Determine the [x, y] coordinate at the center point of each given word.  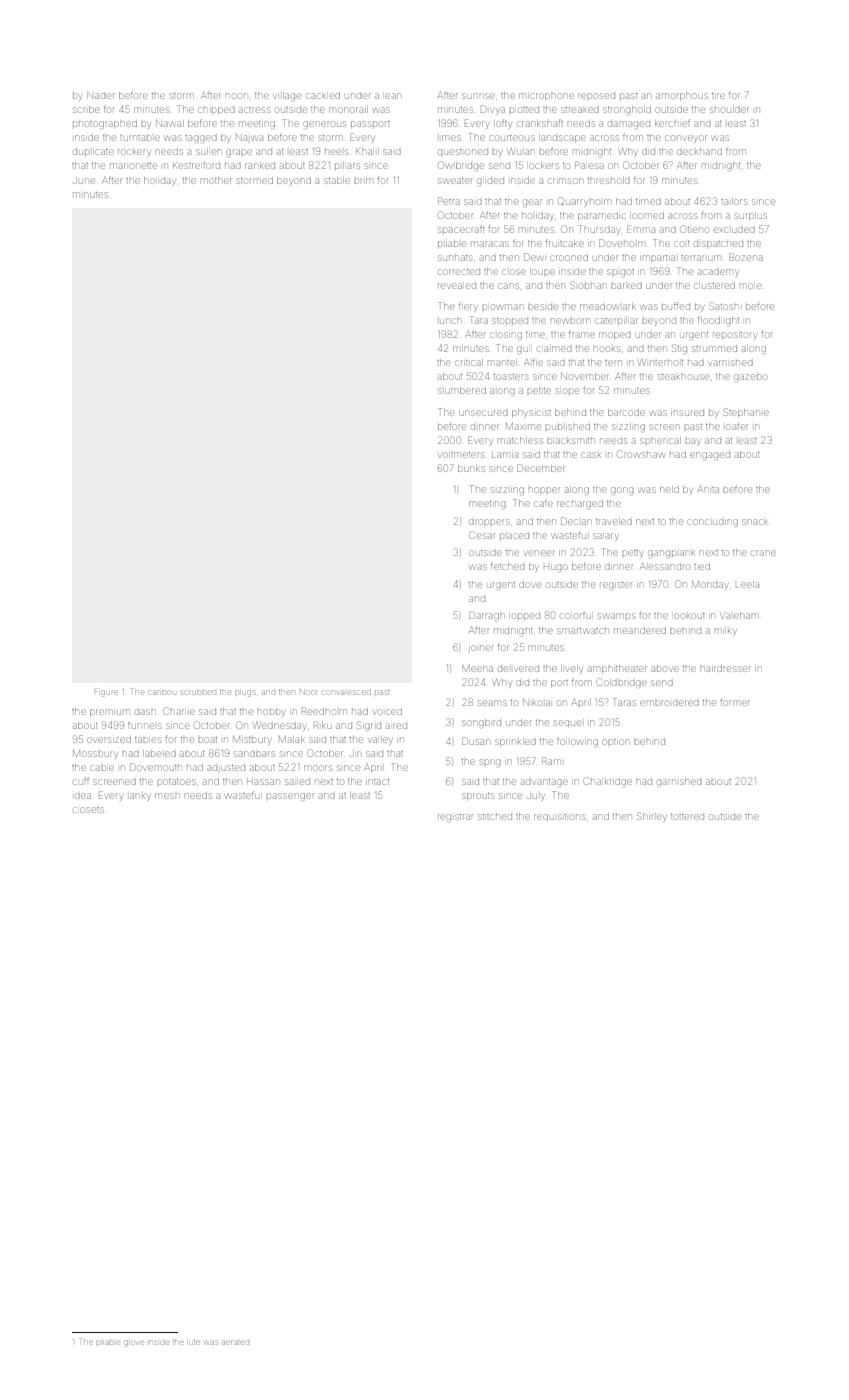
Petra [449, 201]
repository [734, 336]
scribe [86, 109]
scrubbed [198, 692]
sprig [490, 763]
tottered [687, 817]
